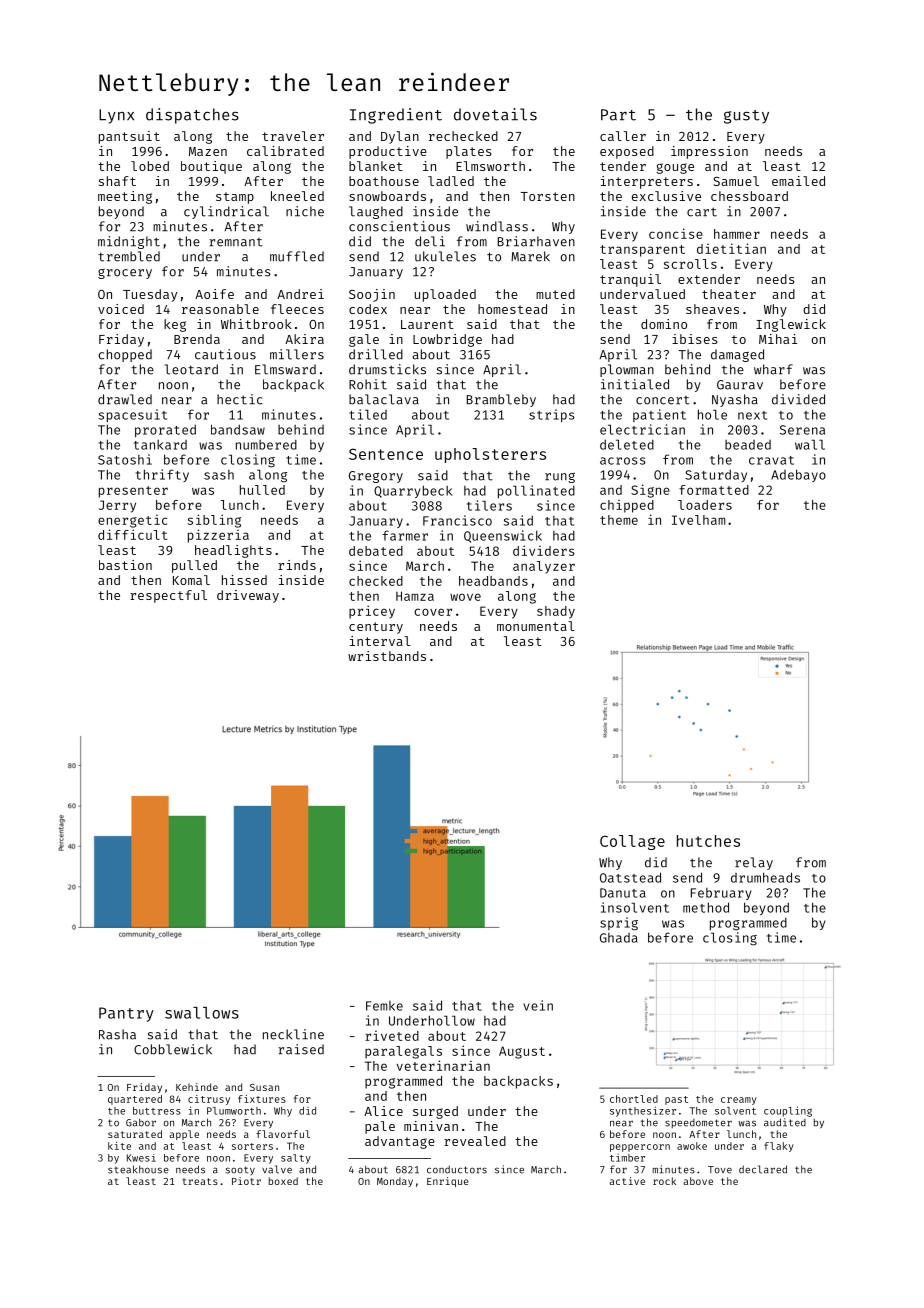 The height and width of the page is (1308, 924). What do you see at coordinates (396, 116) in the page?
I see `Ingredient` at bounding box center [396, 116].
